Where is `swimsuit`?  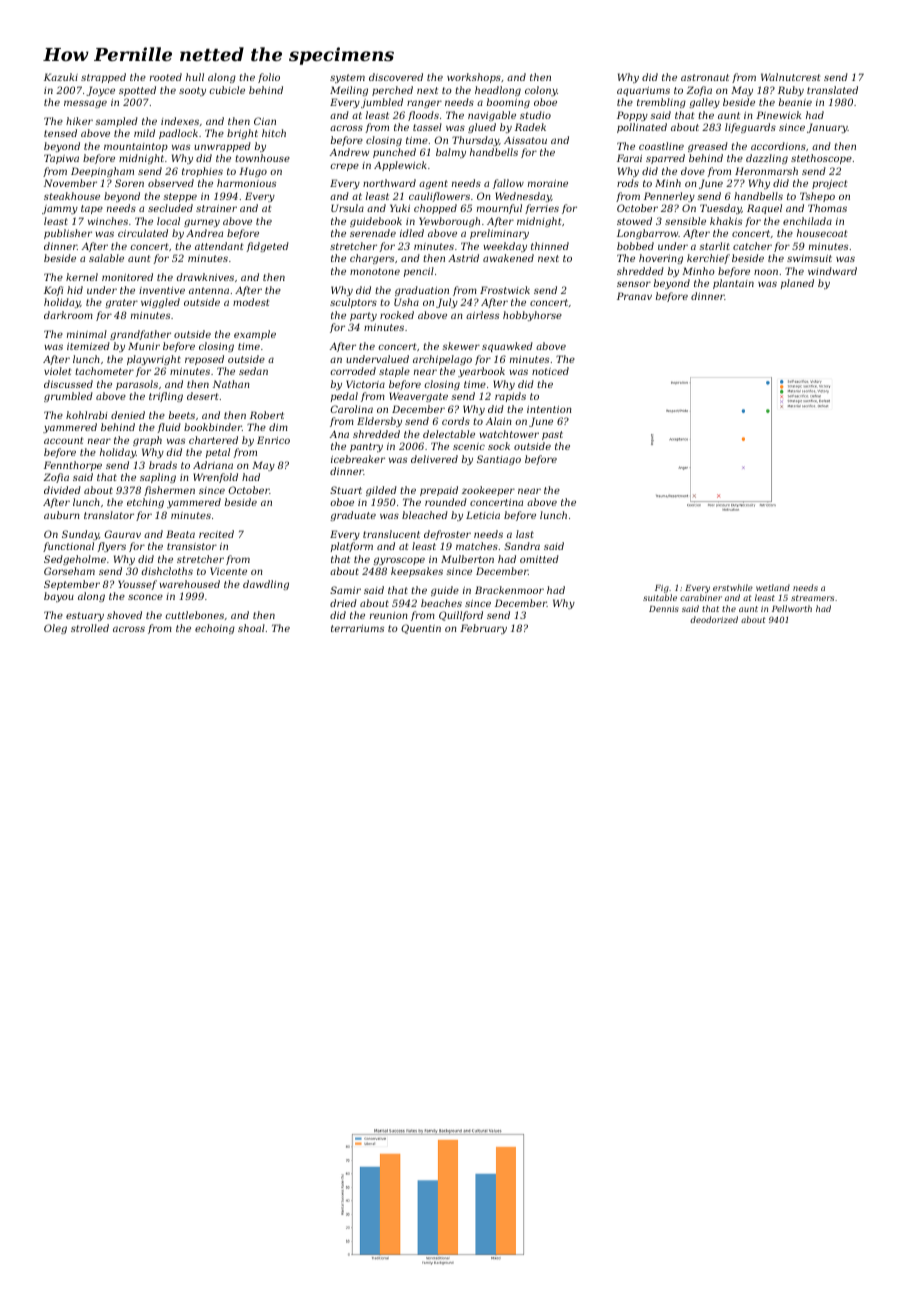
swimsuit is located at coordinates (809, 258).
